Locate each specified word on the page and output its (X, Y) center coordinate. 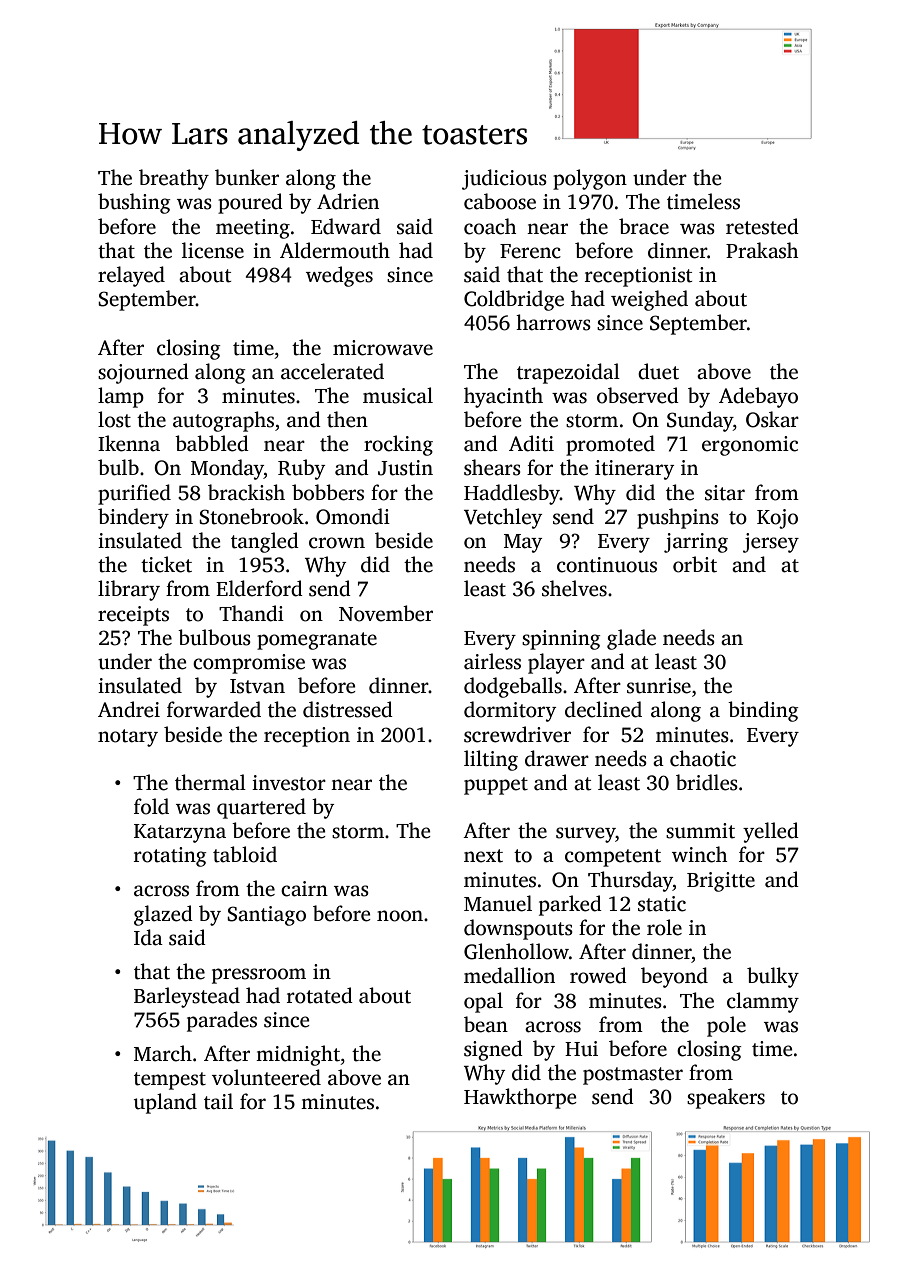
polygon (590, 179)
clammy (763, 1002)
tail (218, 1101)
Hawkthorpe (520, 1098)
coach (490, 226)
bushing (134, 203)
